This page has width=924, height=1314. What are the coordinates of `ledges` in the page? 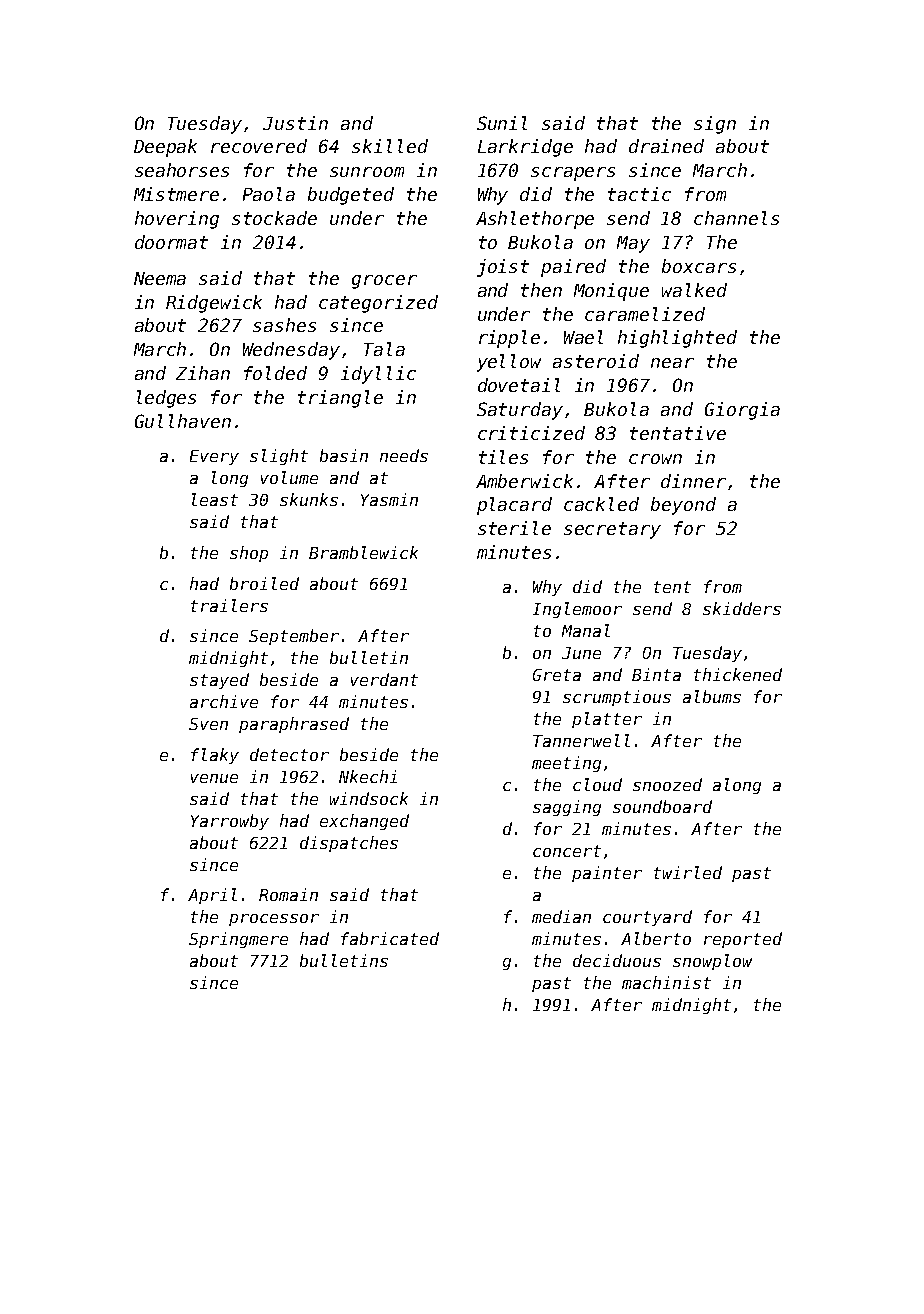 It's located at (166, 399).
